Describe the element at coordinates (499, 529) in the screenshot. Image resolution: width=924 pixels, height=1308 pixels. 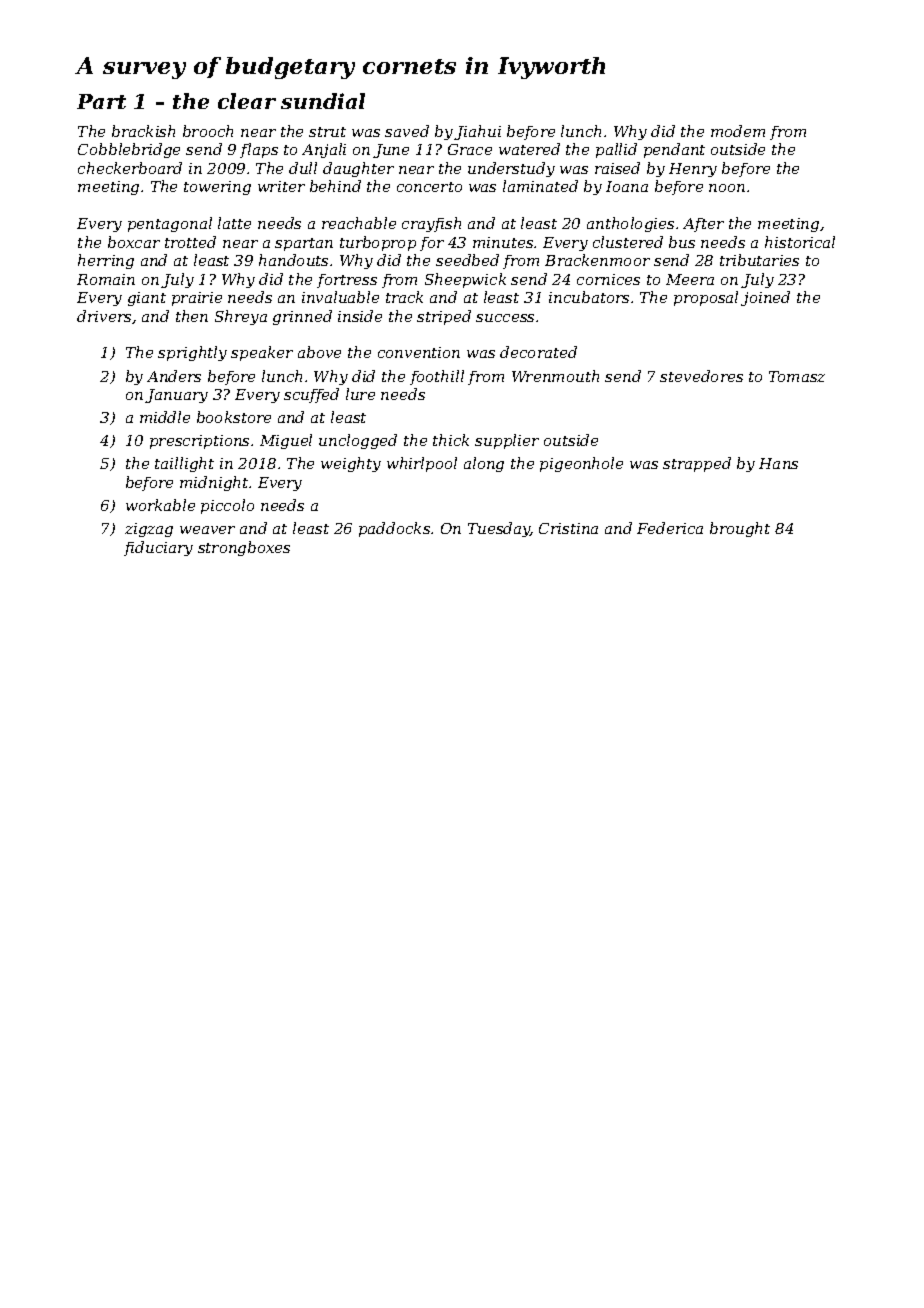
I see `Tuesday` at that location.
